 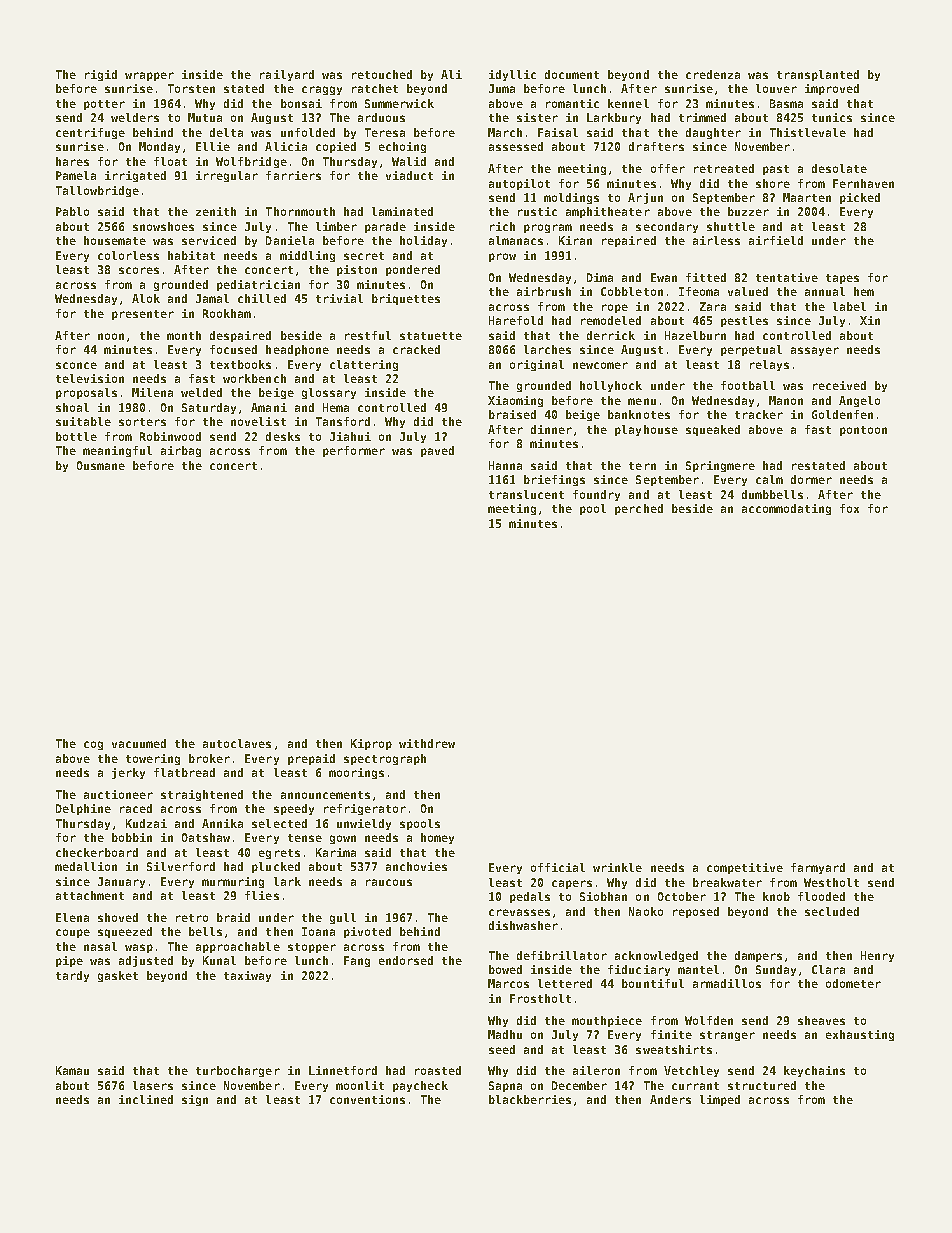 I want to click on lasers, so click(x=153, y=1085).
